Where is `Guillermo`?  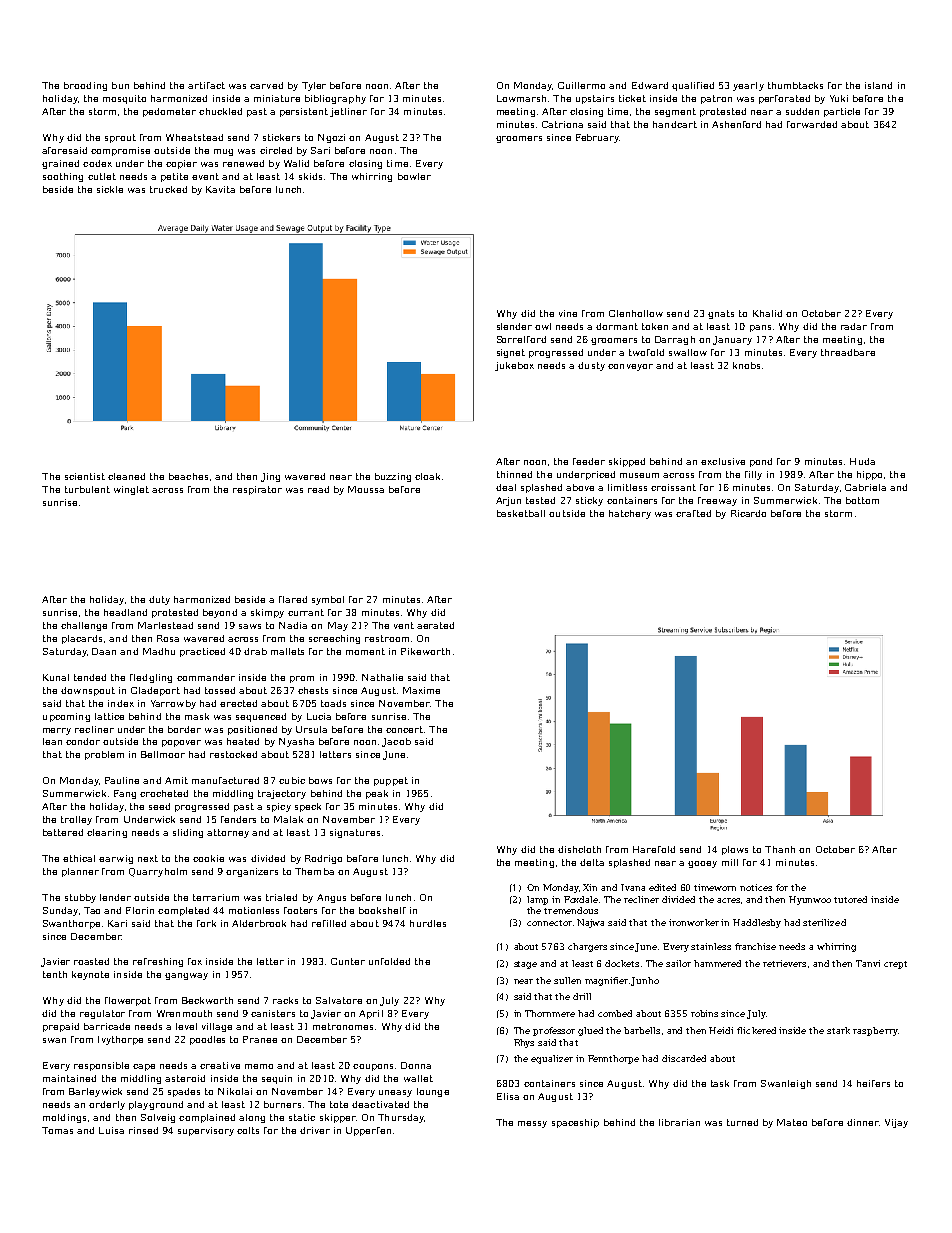
Guillermo is located at coordinates (581, 85).
